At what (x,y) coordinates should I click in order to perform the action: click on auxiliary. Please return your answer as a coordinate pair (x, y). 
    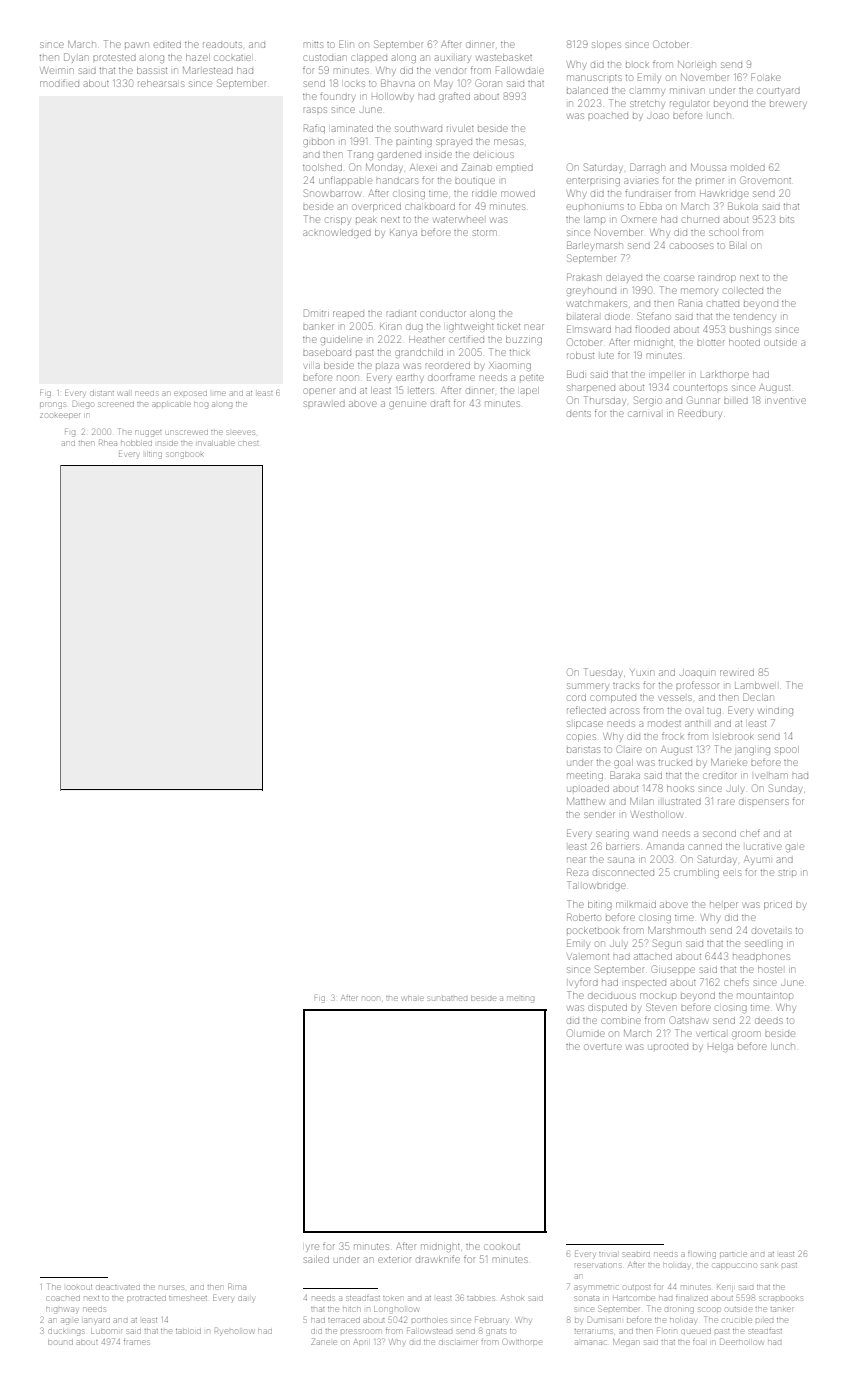
    Looking at the image, I should click on (452, 59).
